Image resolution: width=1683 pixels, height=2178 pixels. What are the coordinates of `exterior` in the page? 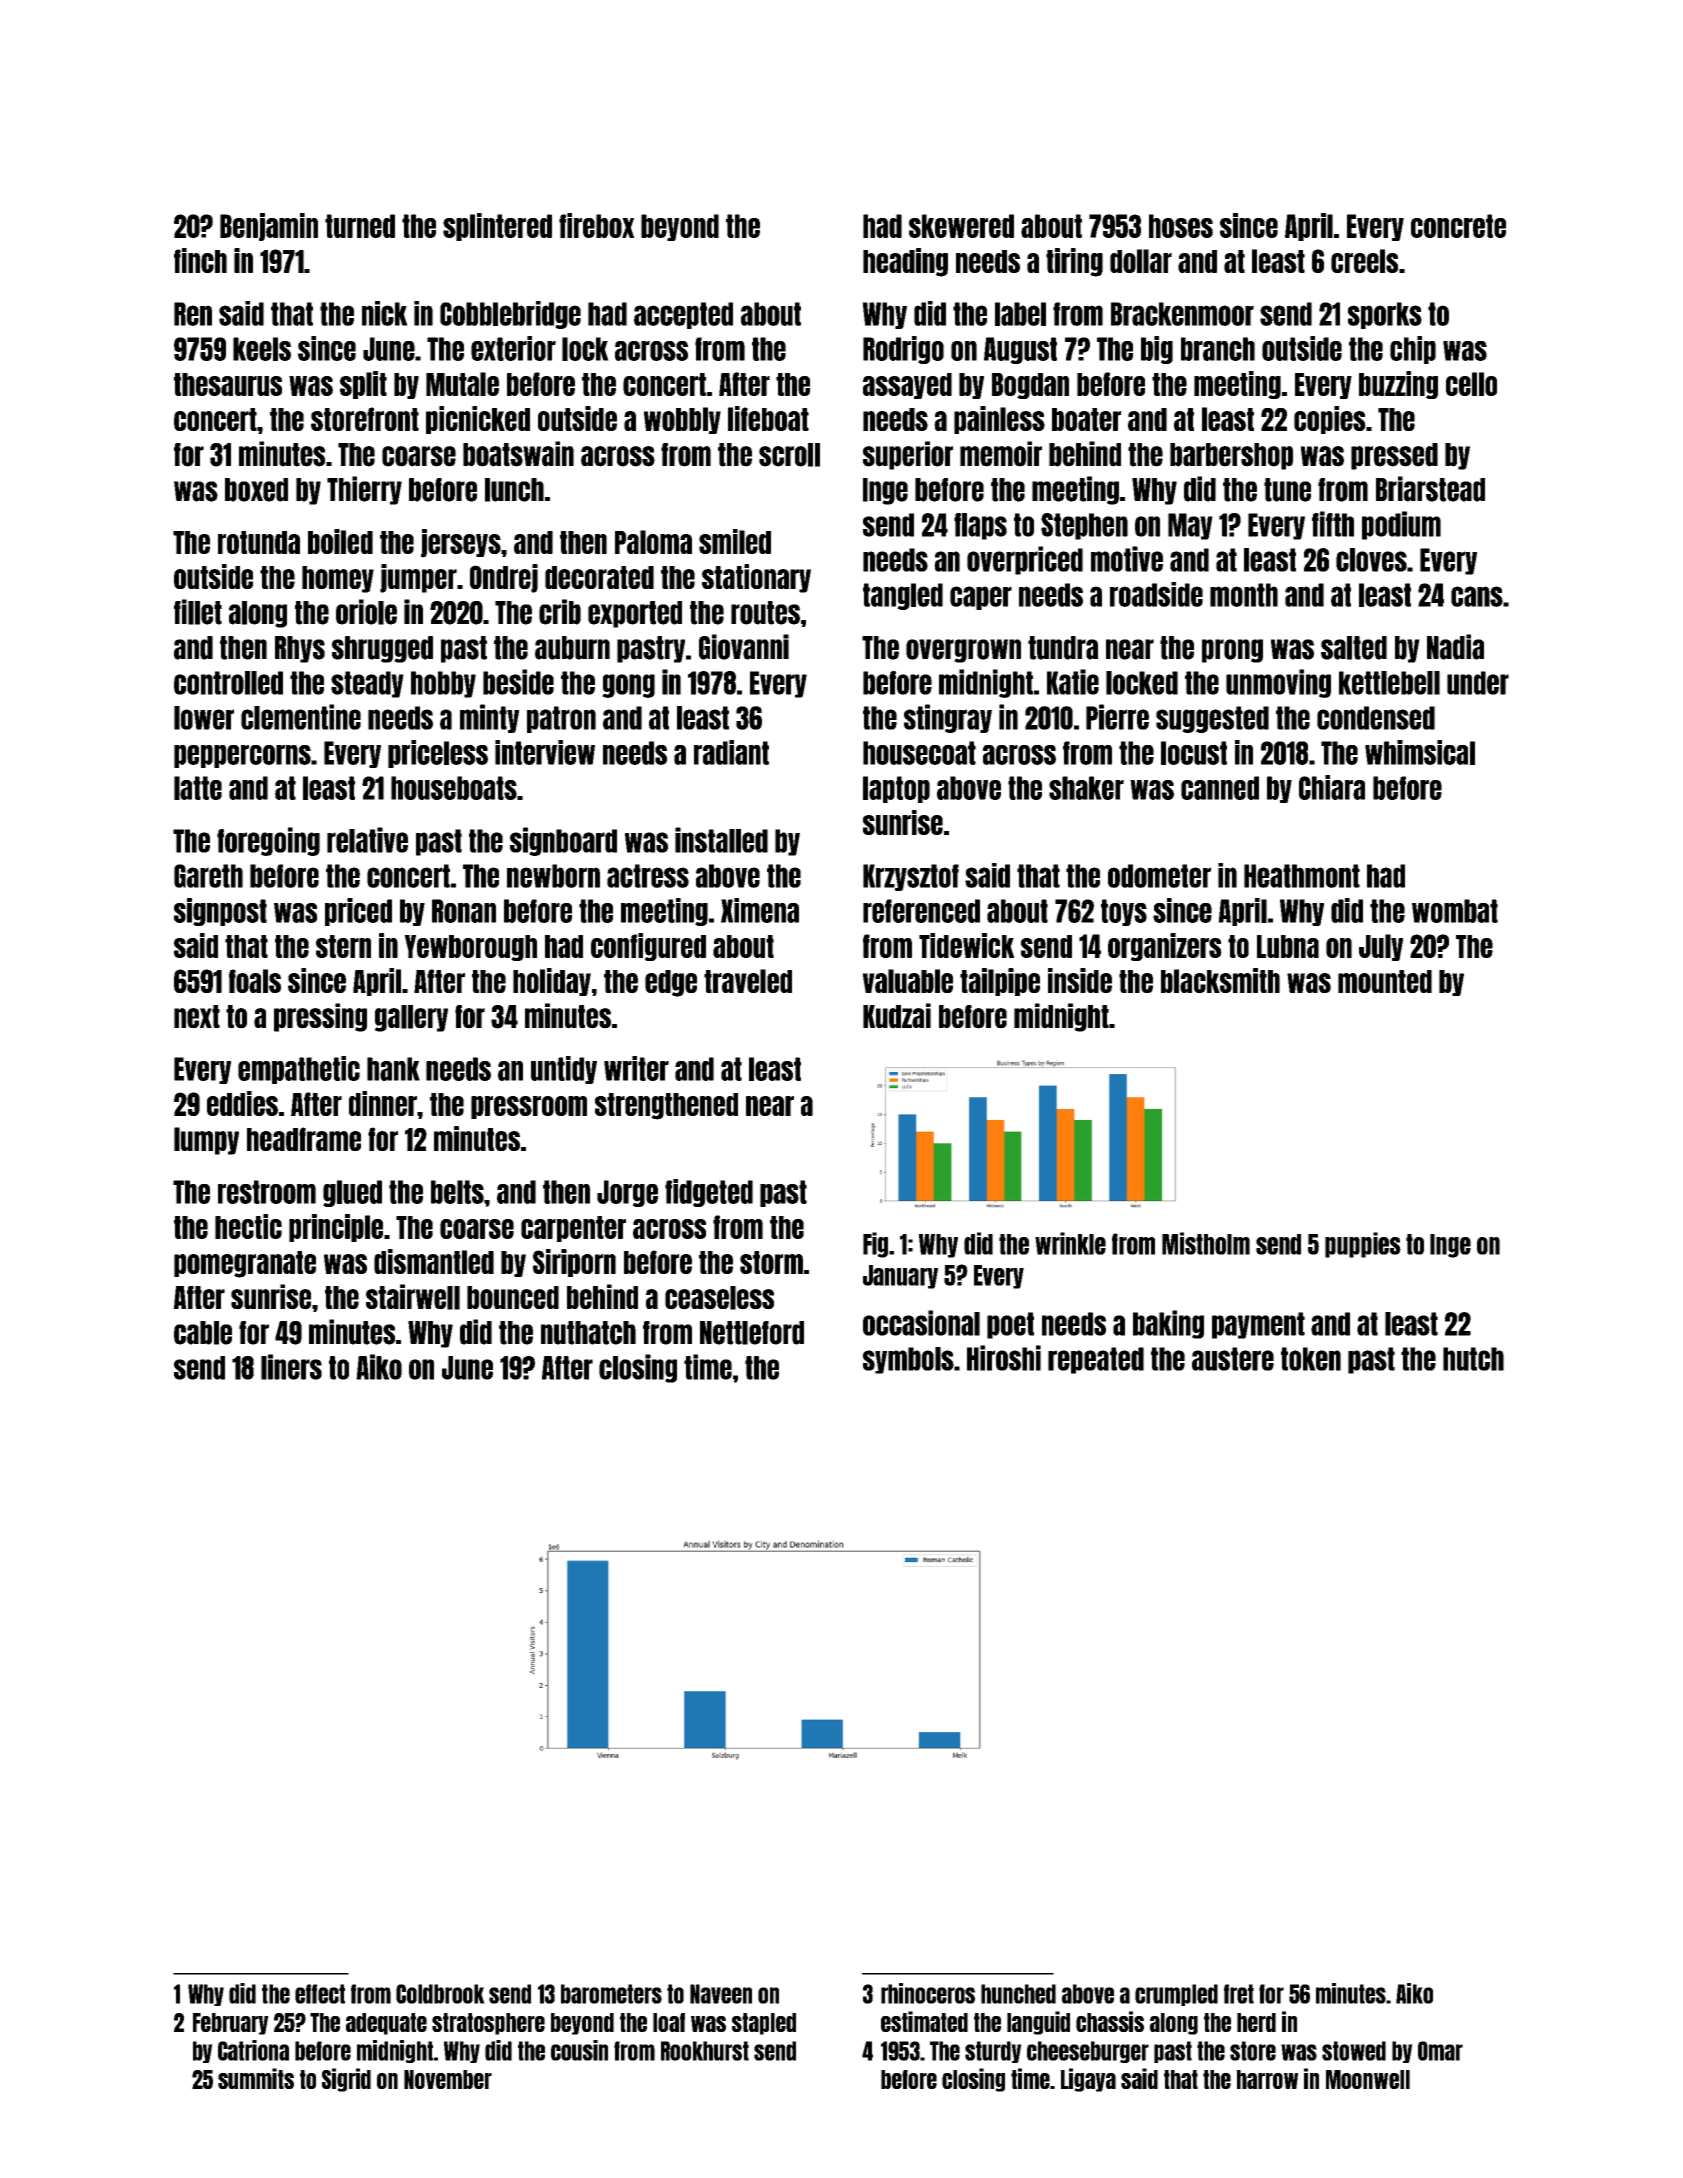 It's located at (513, 348).
